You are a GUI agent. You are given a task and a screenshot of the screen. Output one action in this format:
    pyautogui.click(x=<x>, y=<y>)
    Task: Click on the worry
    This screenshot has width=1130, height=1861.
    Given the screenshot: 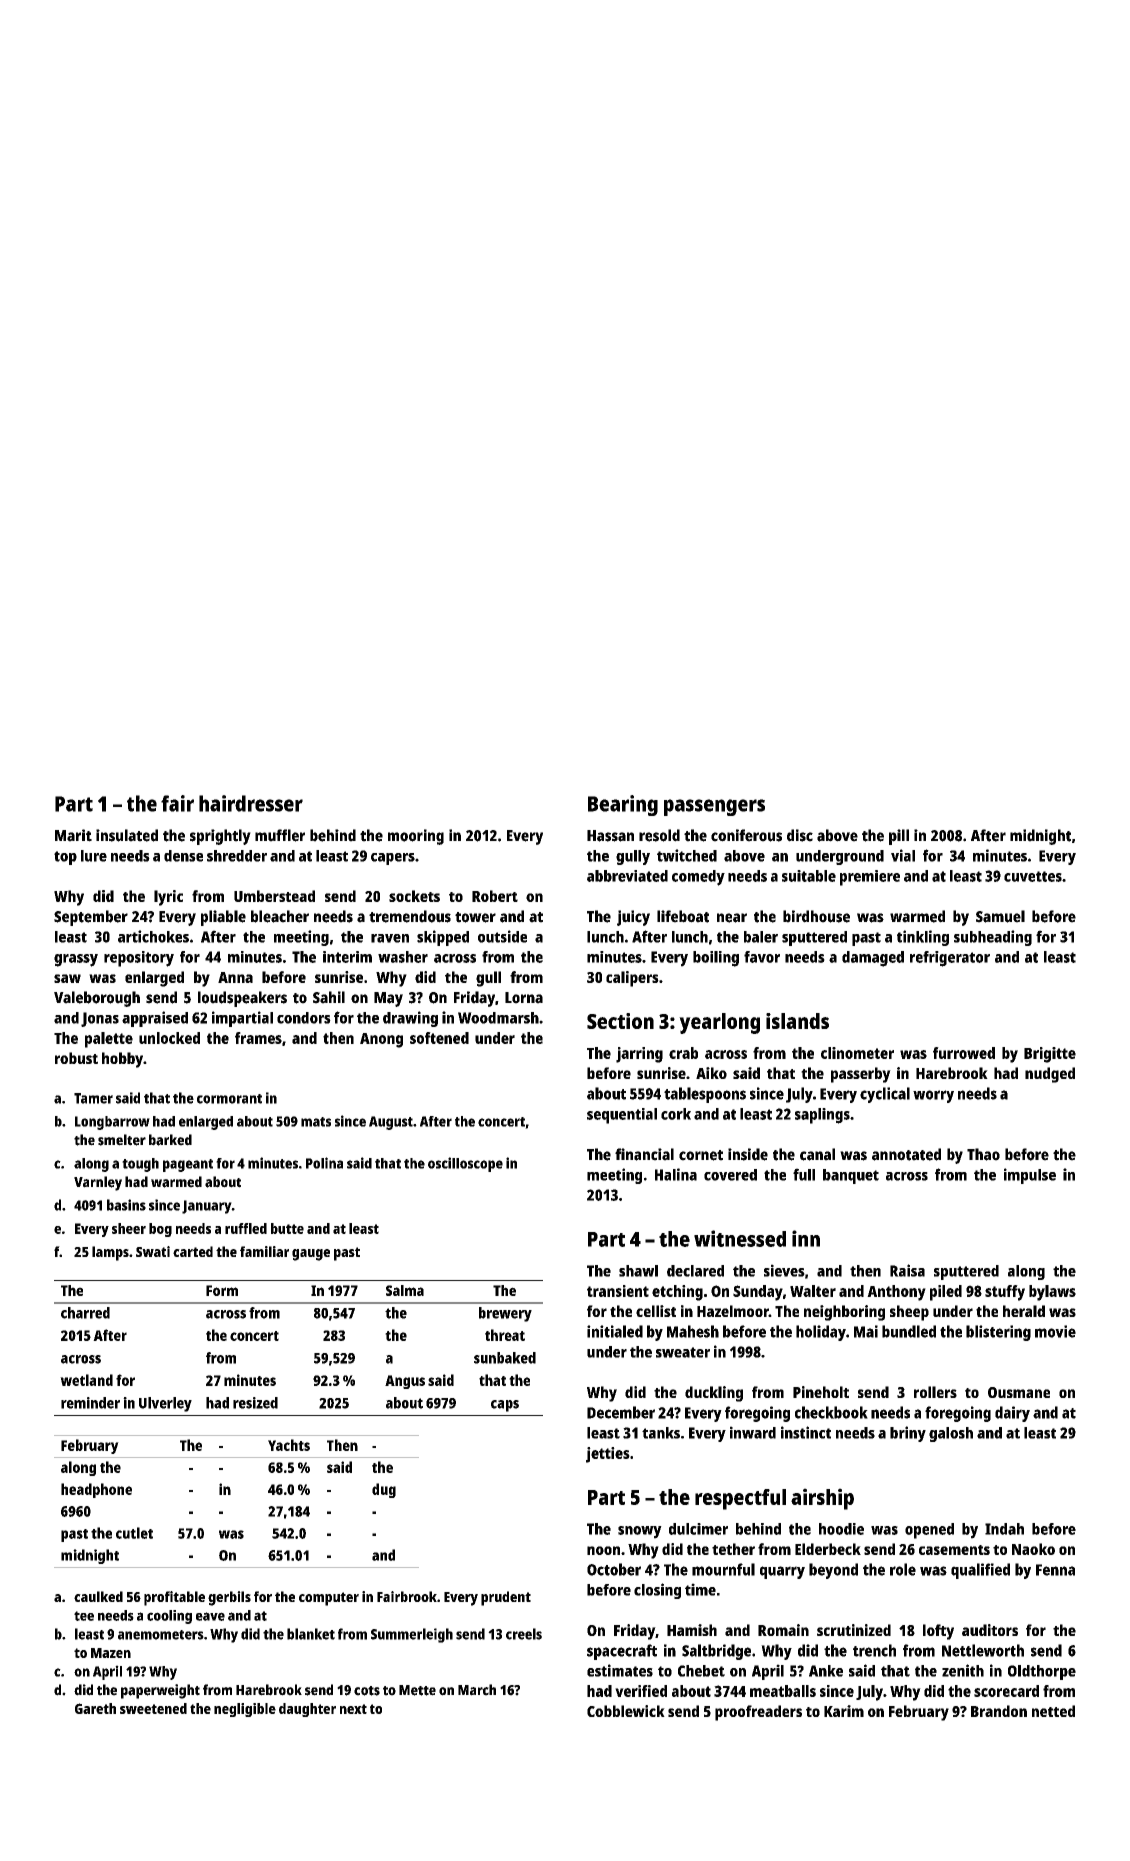 What is the action you would take?
    pyautogui.click(x=933, y=1096)
